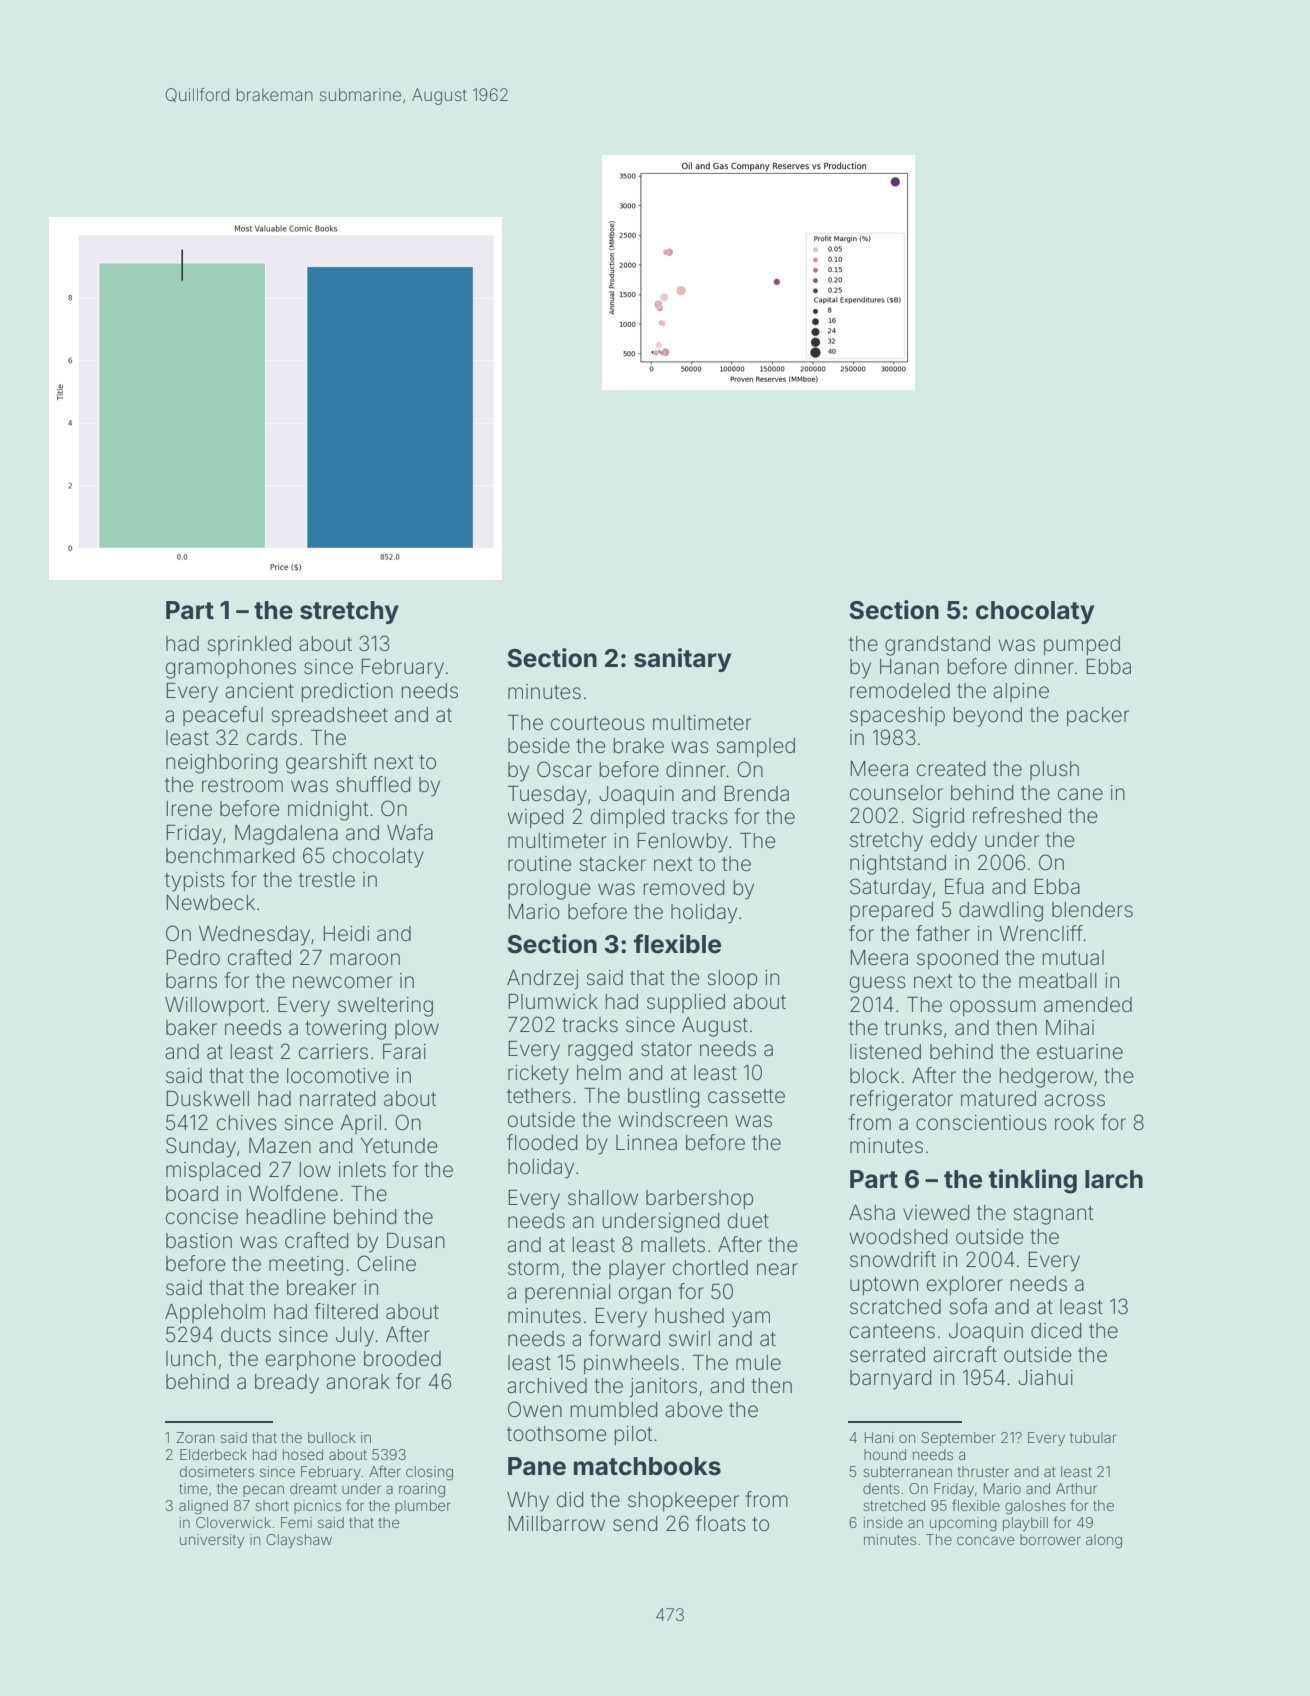  Describe the element at coordinates (223, 716) in the image. I see `peaceful` at that location.
